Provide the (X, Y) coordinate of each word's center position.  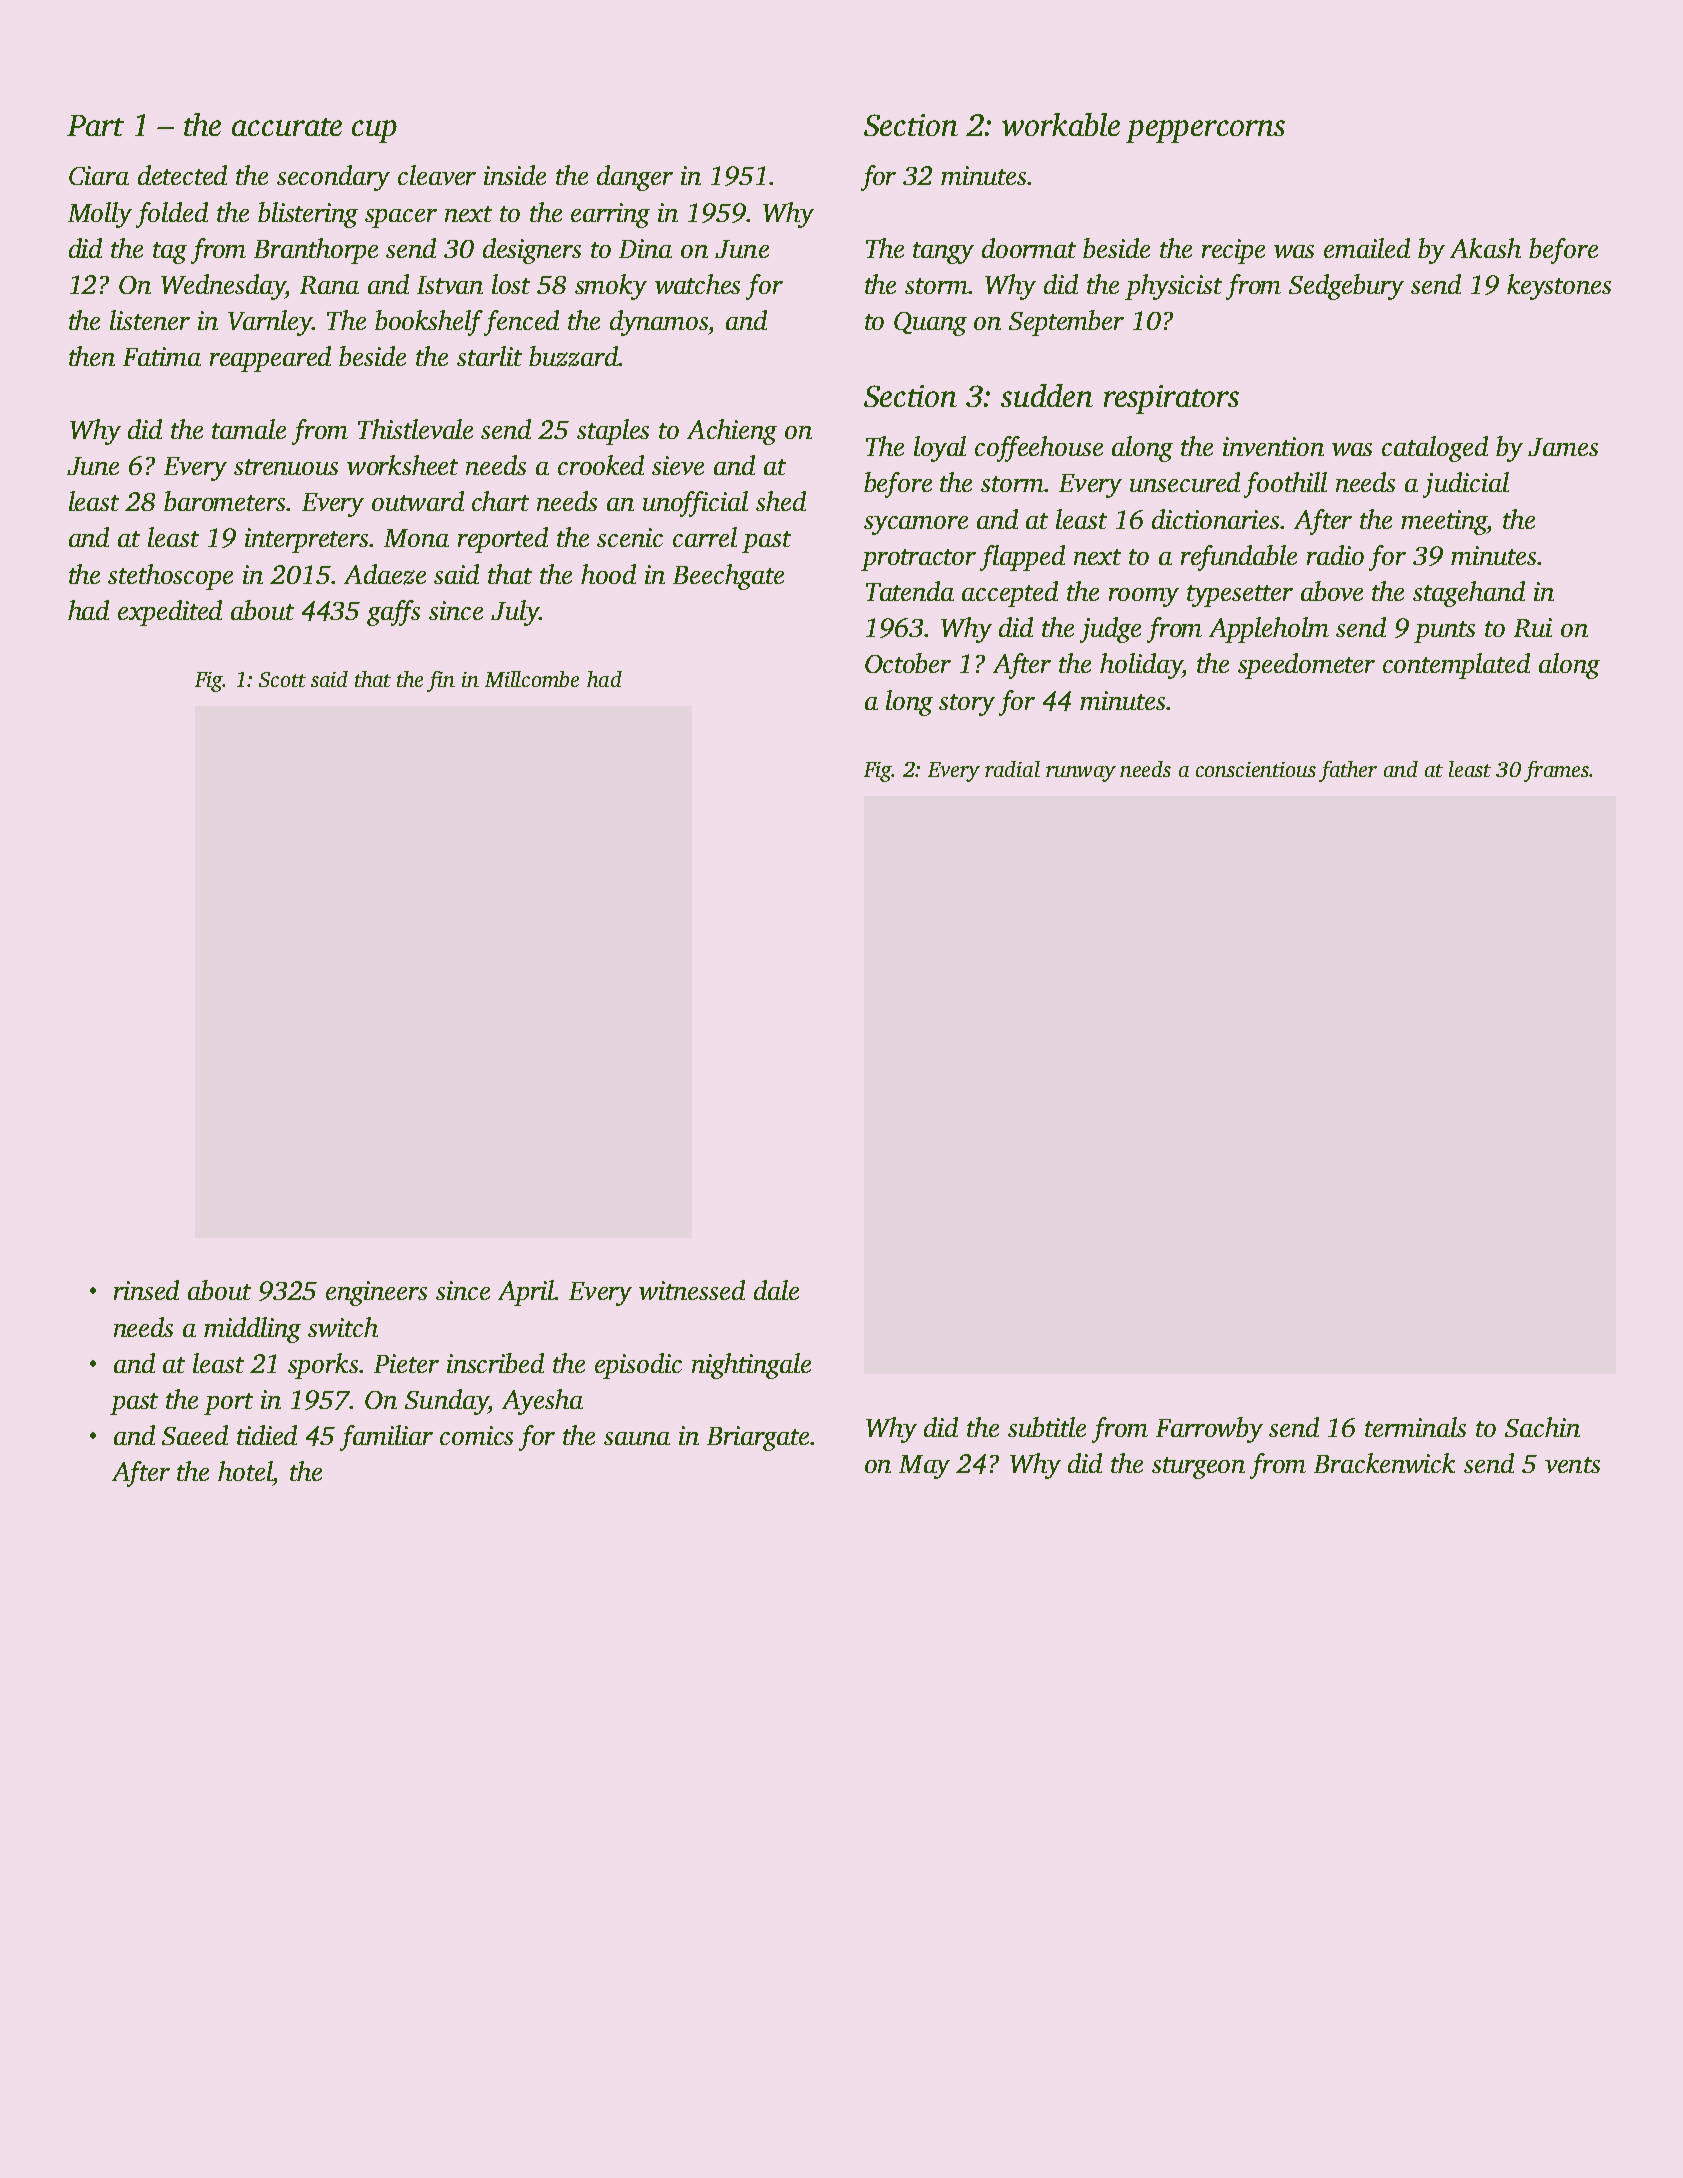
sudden (1047, 395)
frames (1556, 771)
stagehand (1469, 594)
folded (172, 215)
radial (1012, 769)
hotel (245, 1471)
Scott (282, 679)
